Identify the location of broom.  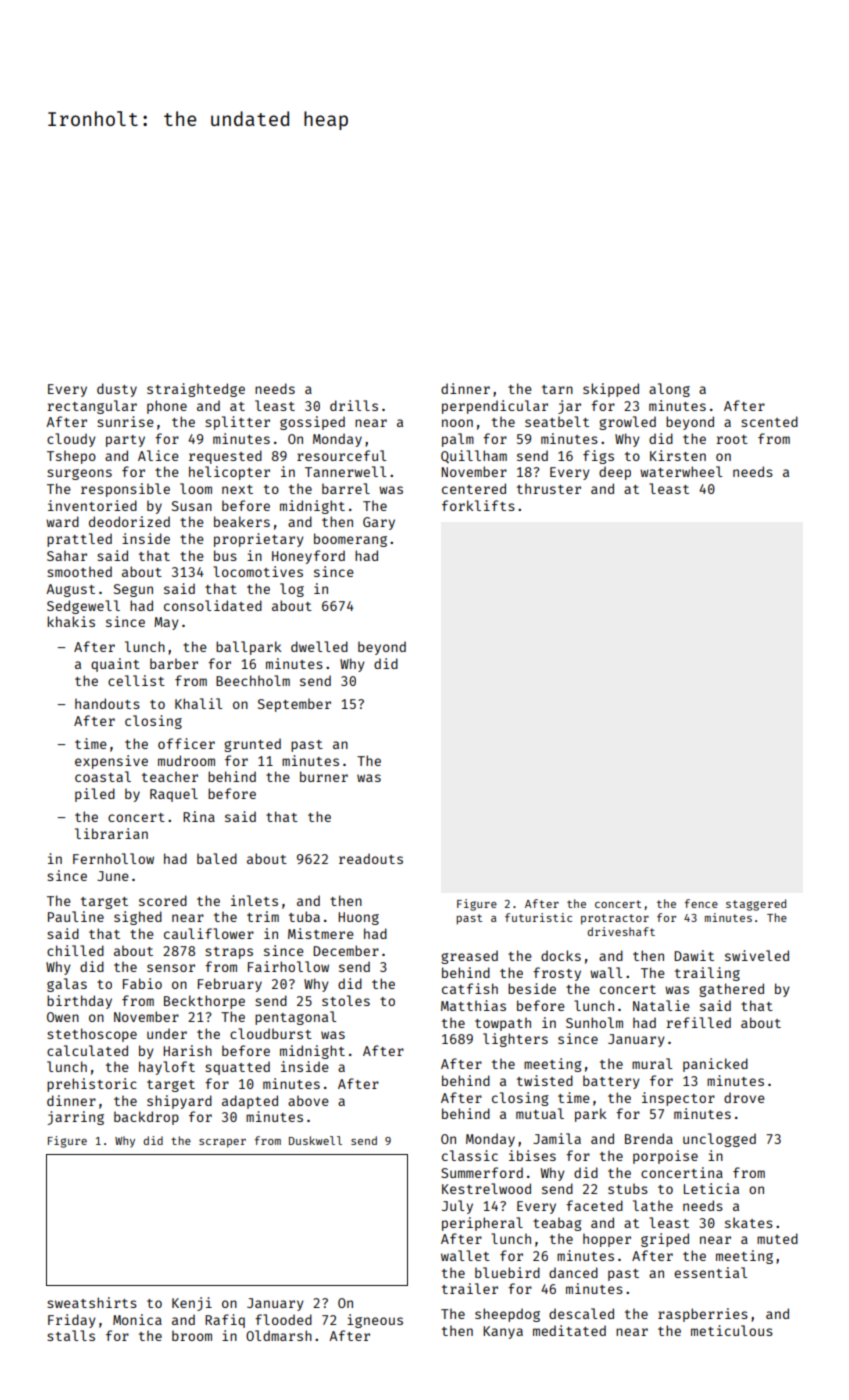
(192, 1335).
